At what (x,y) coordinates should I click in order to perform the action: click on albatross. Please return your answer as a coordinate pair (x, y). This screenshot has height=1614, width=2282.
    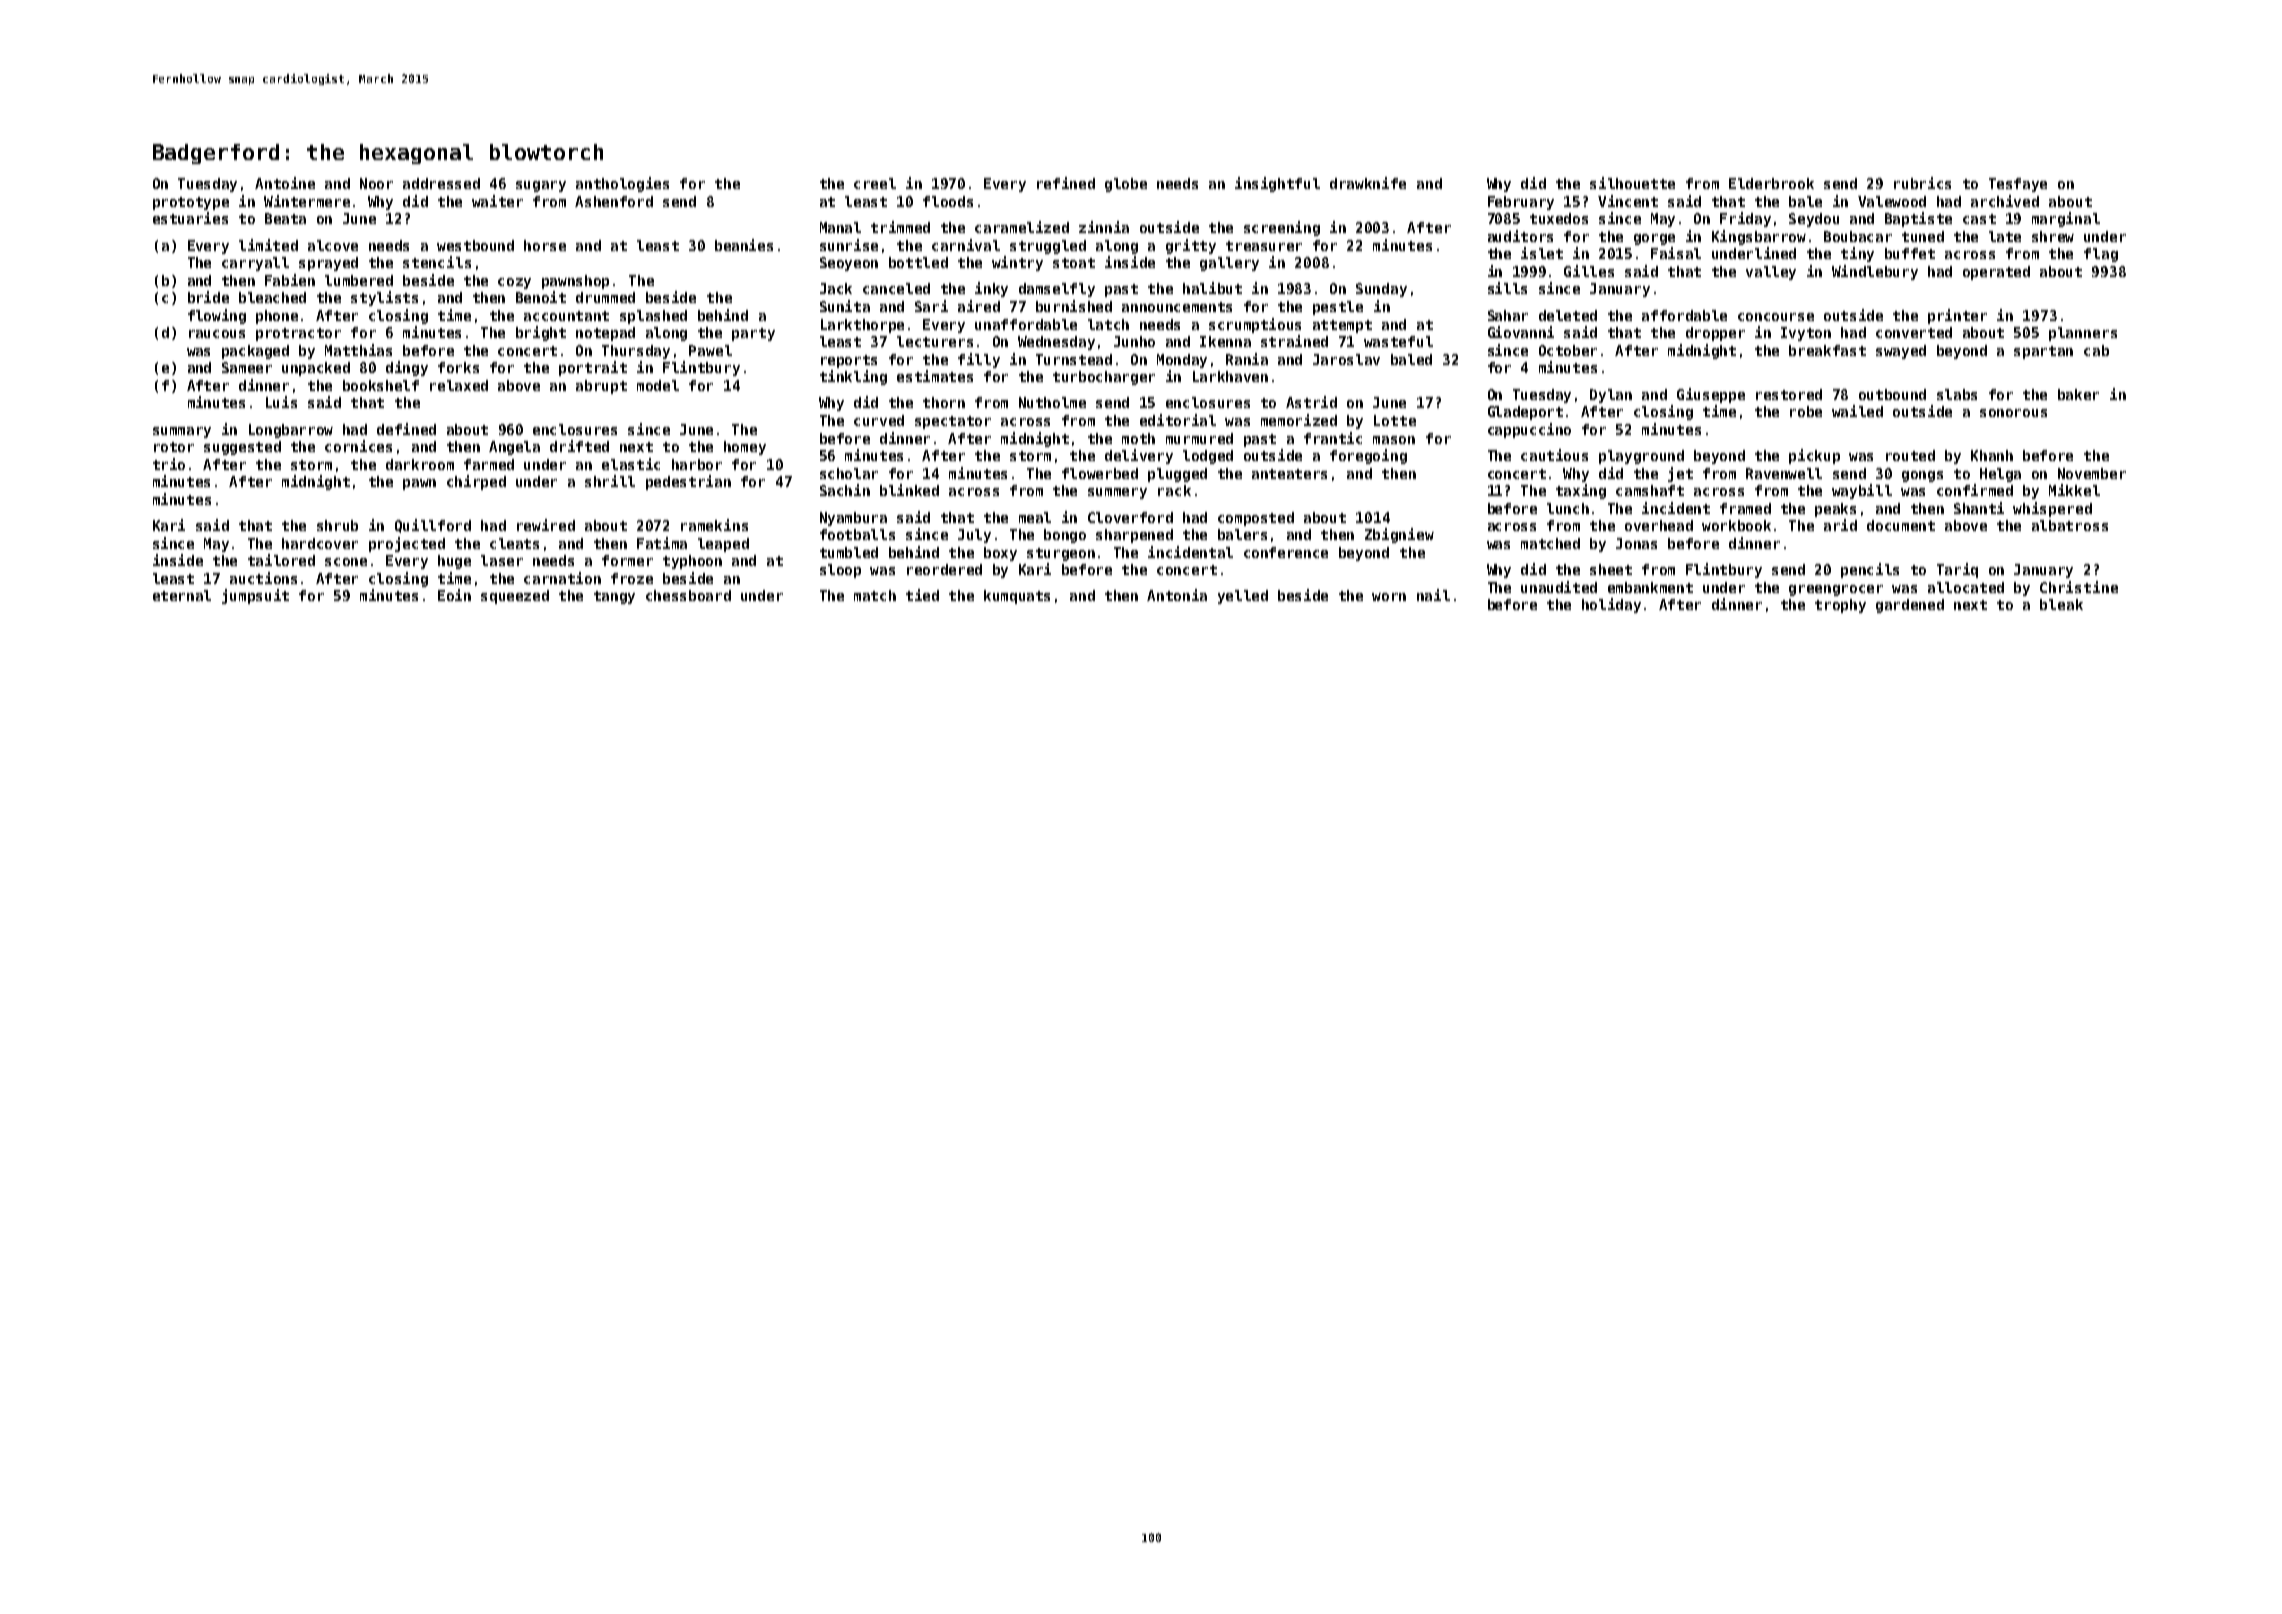
    Looking at the image, I should click on (2070, 525).
